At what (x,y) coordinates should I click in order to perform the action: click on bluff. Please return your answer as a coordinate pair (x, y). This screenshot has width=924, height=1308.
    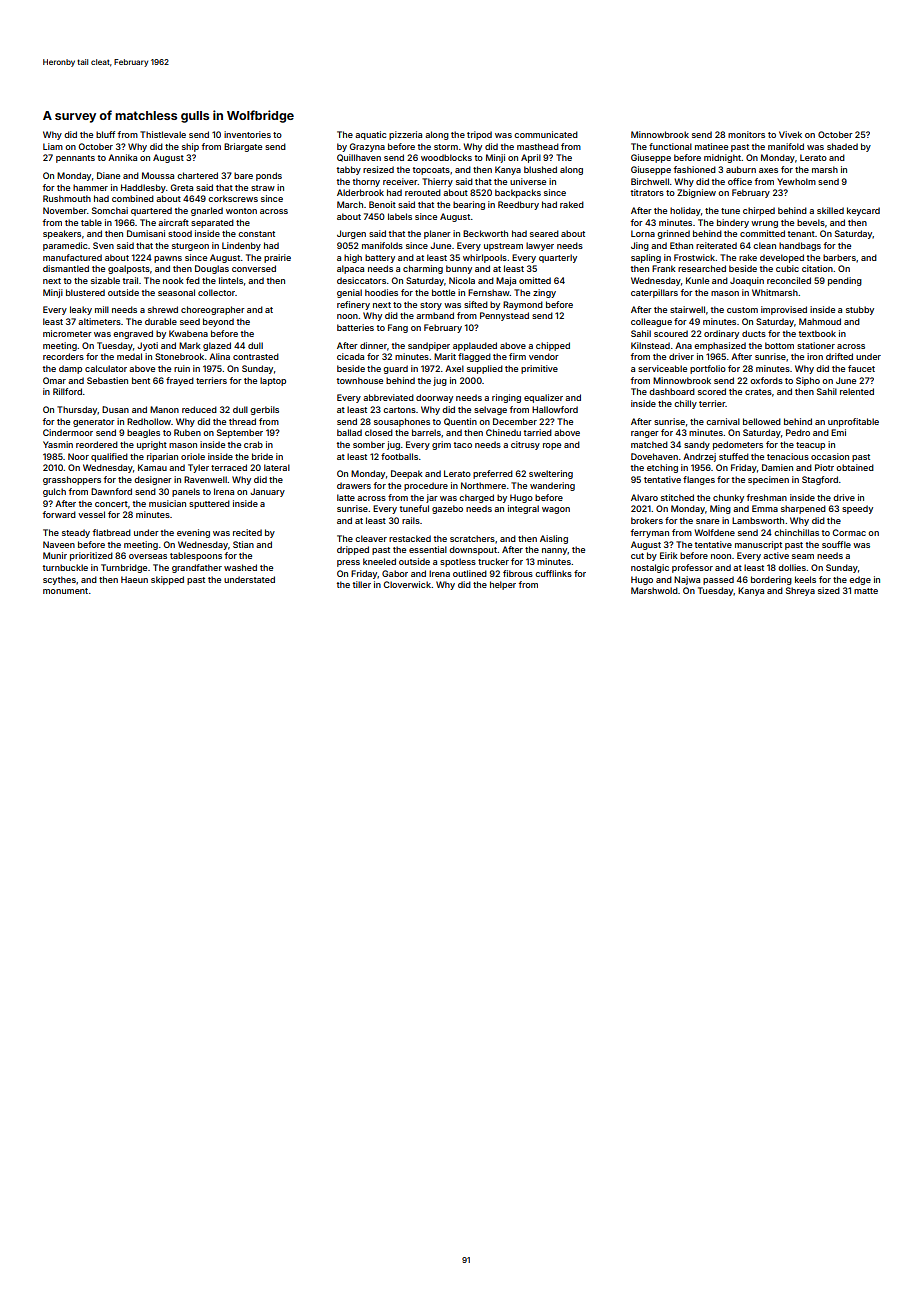
    Looking at the image, I should click on (105, 134).
